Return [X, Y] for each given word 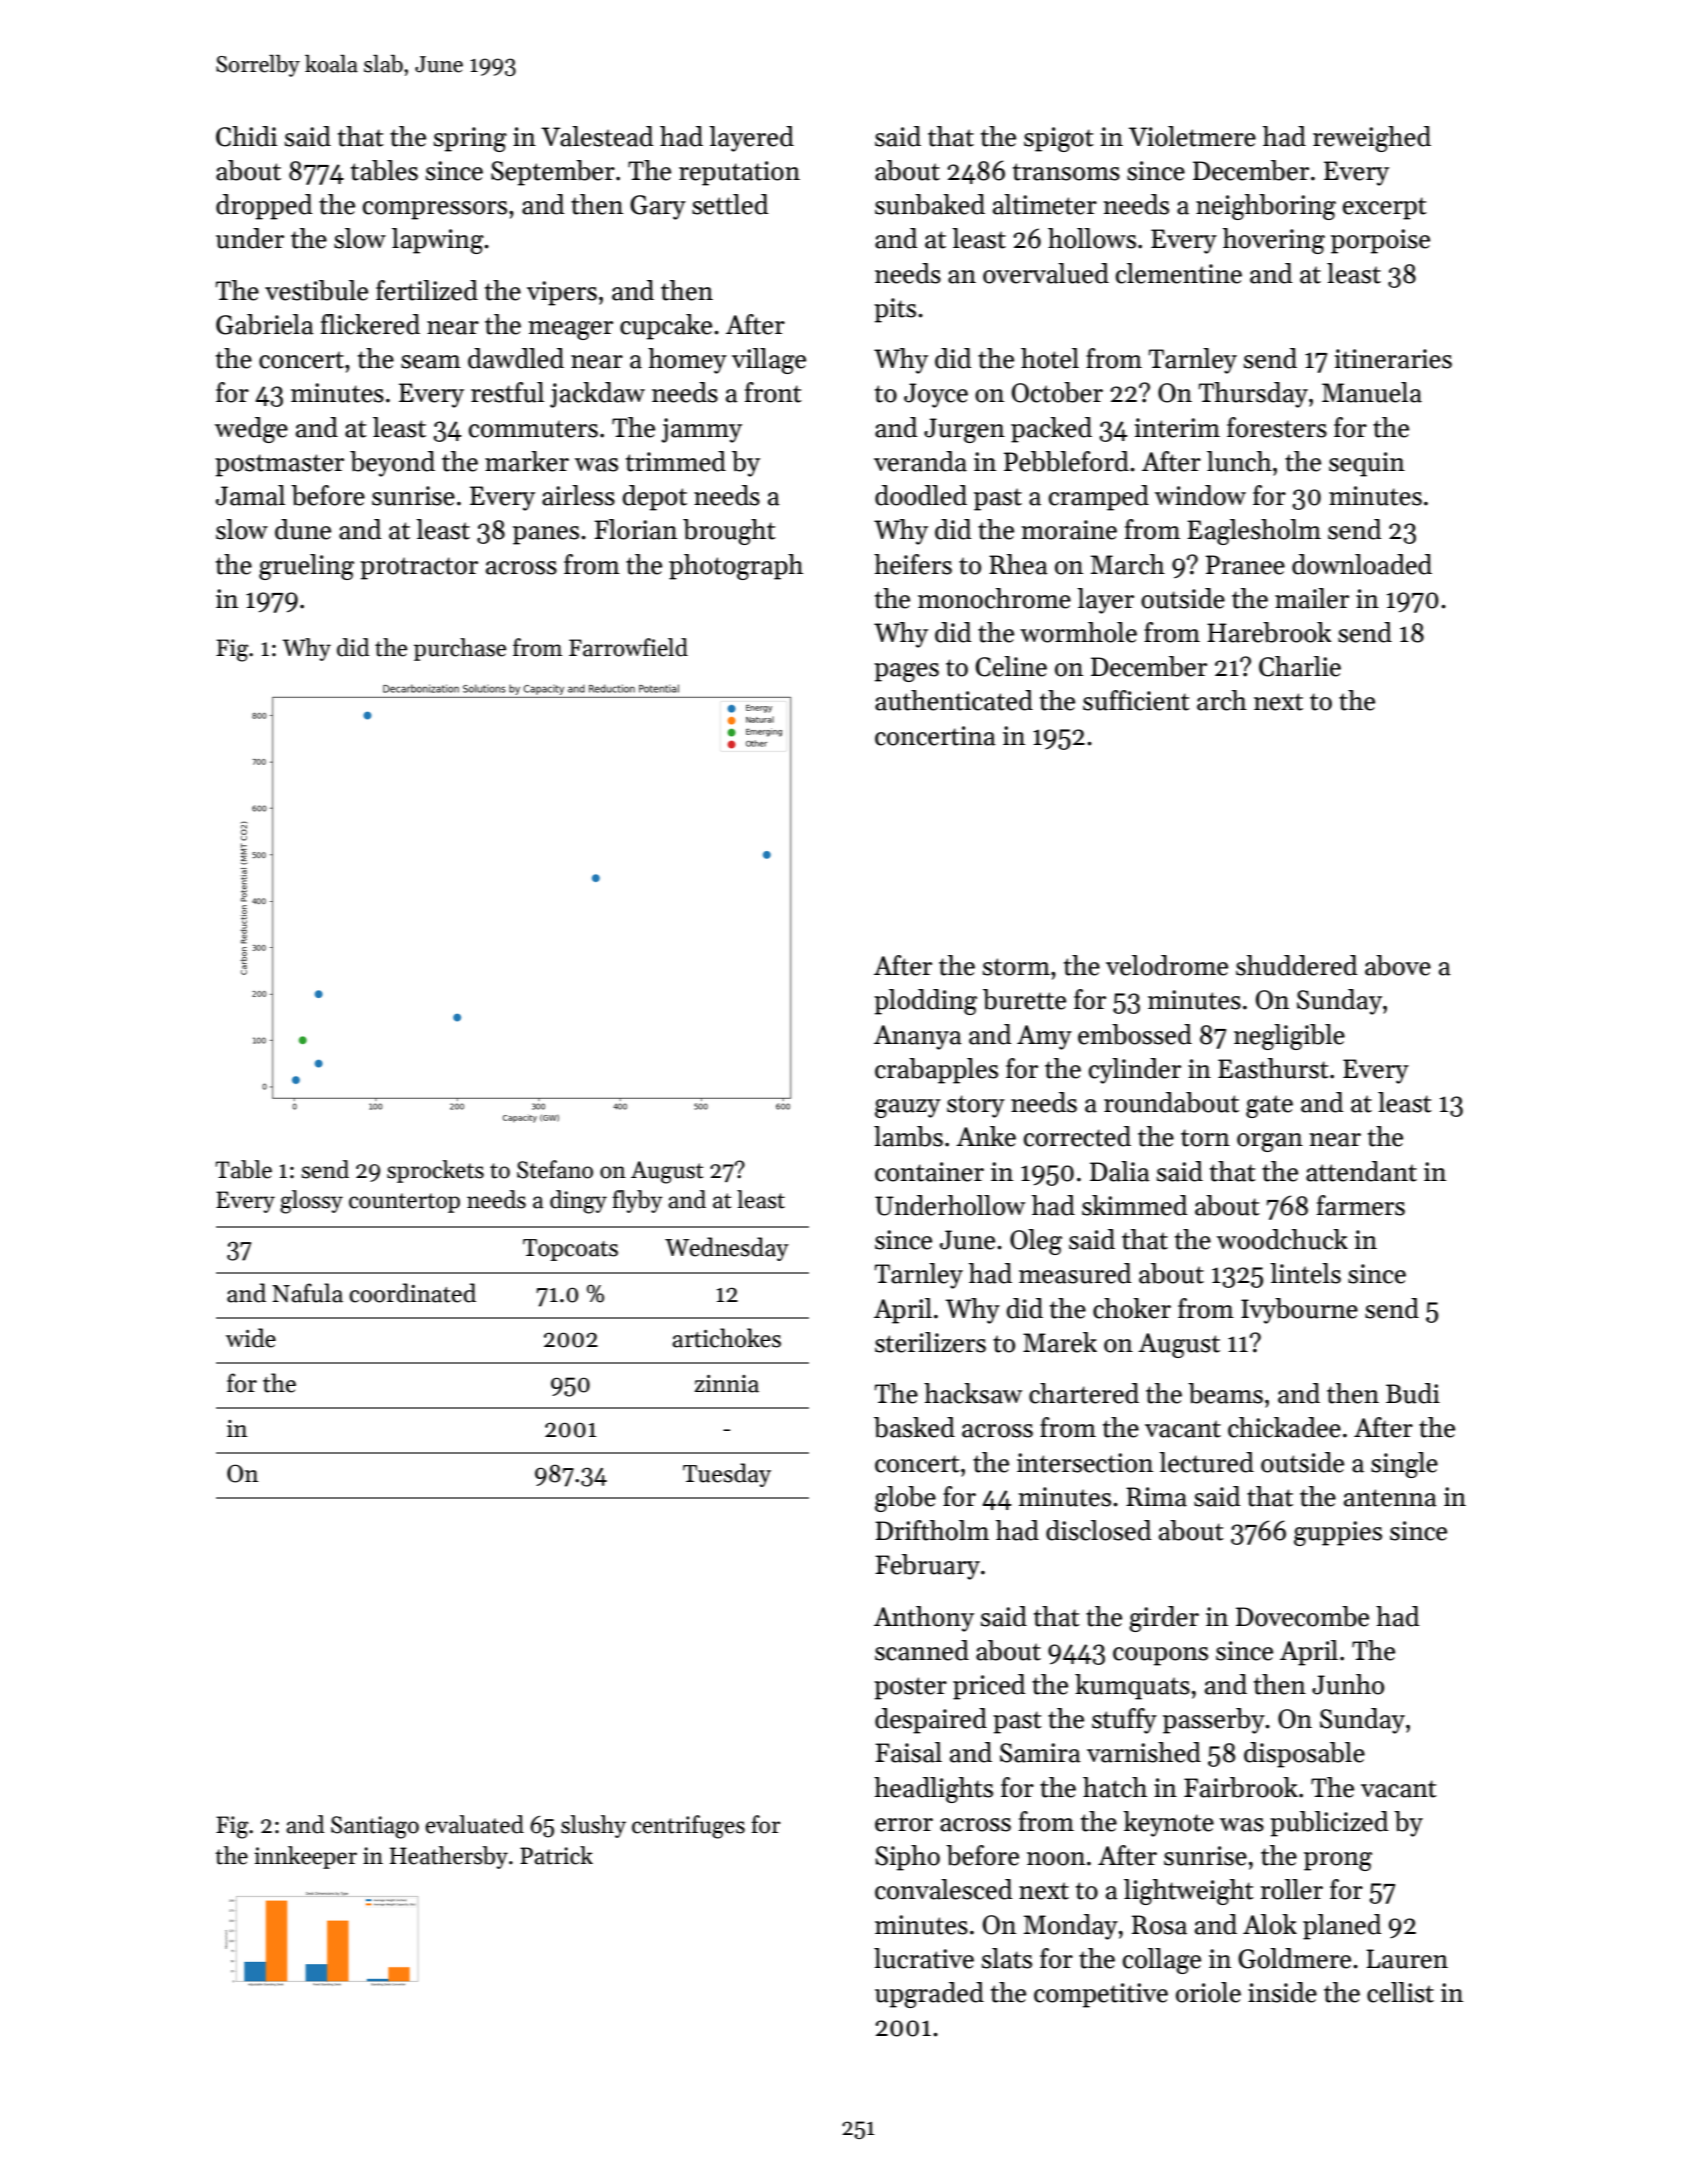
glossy [311, 1202]
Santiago [375, 1827]
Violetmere [1192, 136]
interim [1177, 428]
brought [729, 532]
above [1398, 965]
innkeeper [305, 1857]
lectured [1206, 1462]
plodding [925, 1002]
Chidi [246, 136]
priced [989, 1687]
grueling [306, 567]
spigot [1059, 139]
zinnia [726, 1384]
